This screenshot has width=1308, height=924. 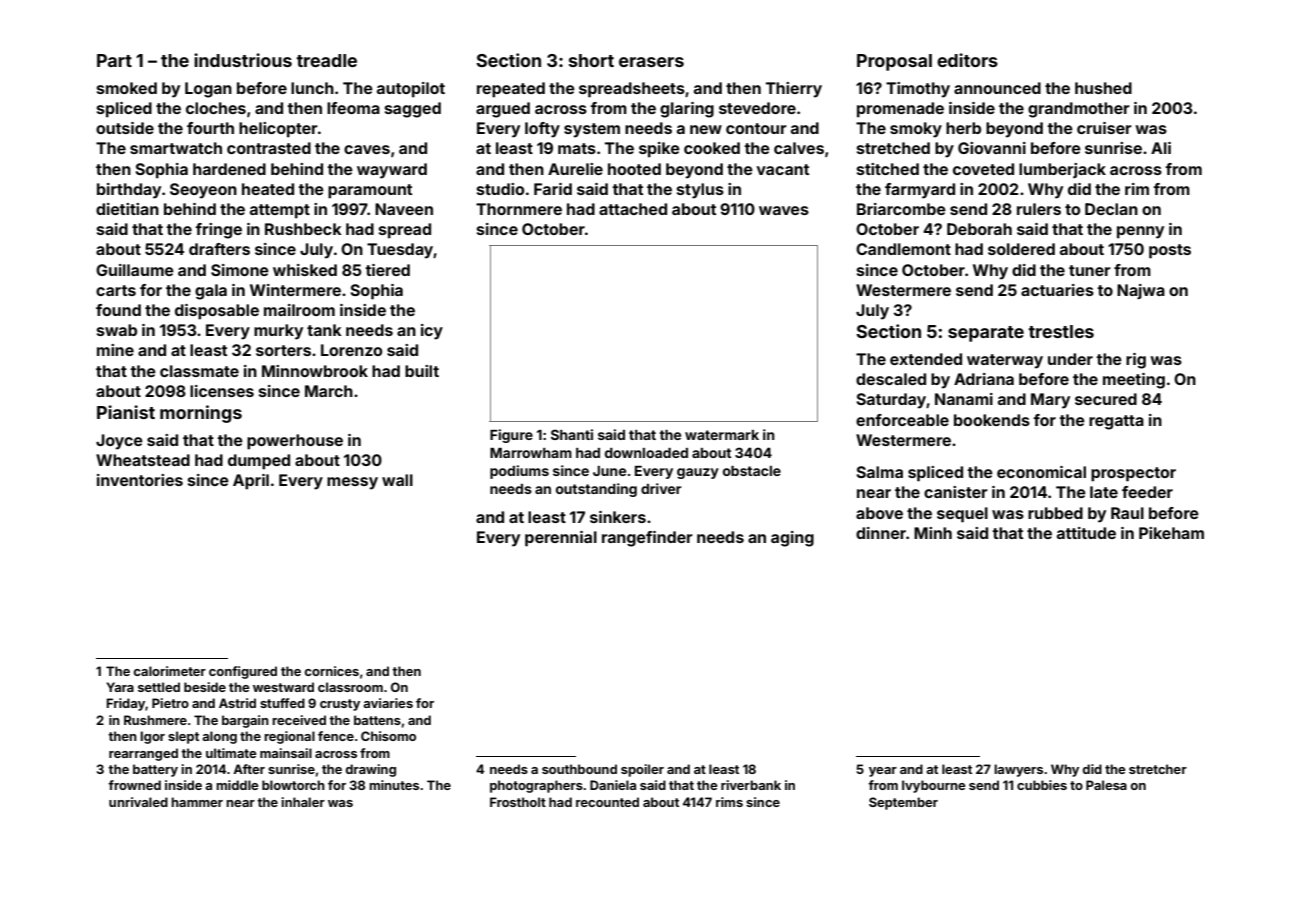 What do you see at coordinates (299, 310) in the screenshot?
I see `mailroom` at bounding box center [299, 310].
